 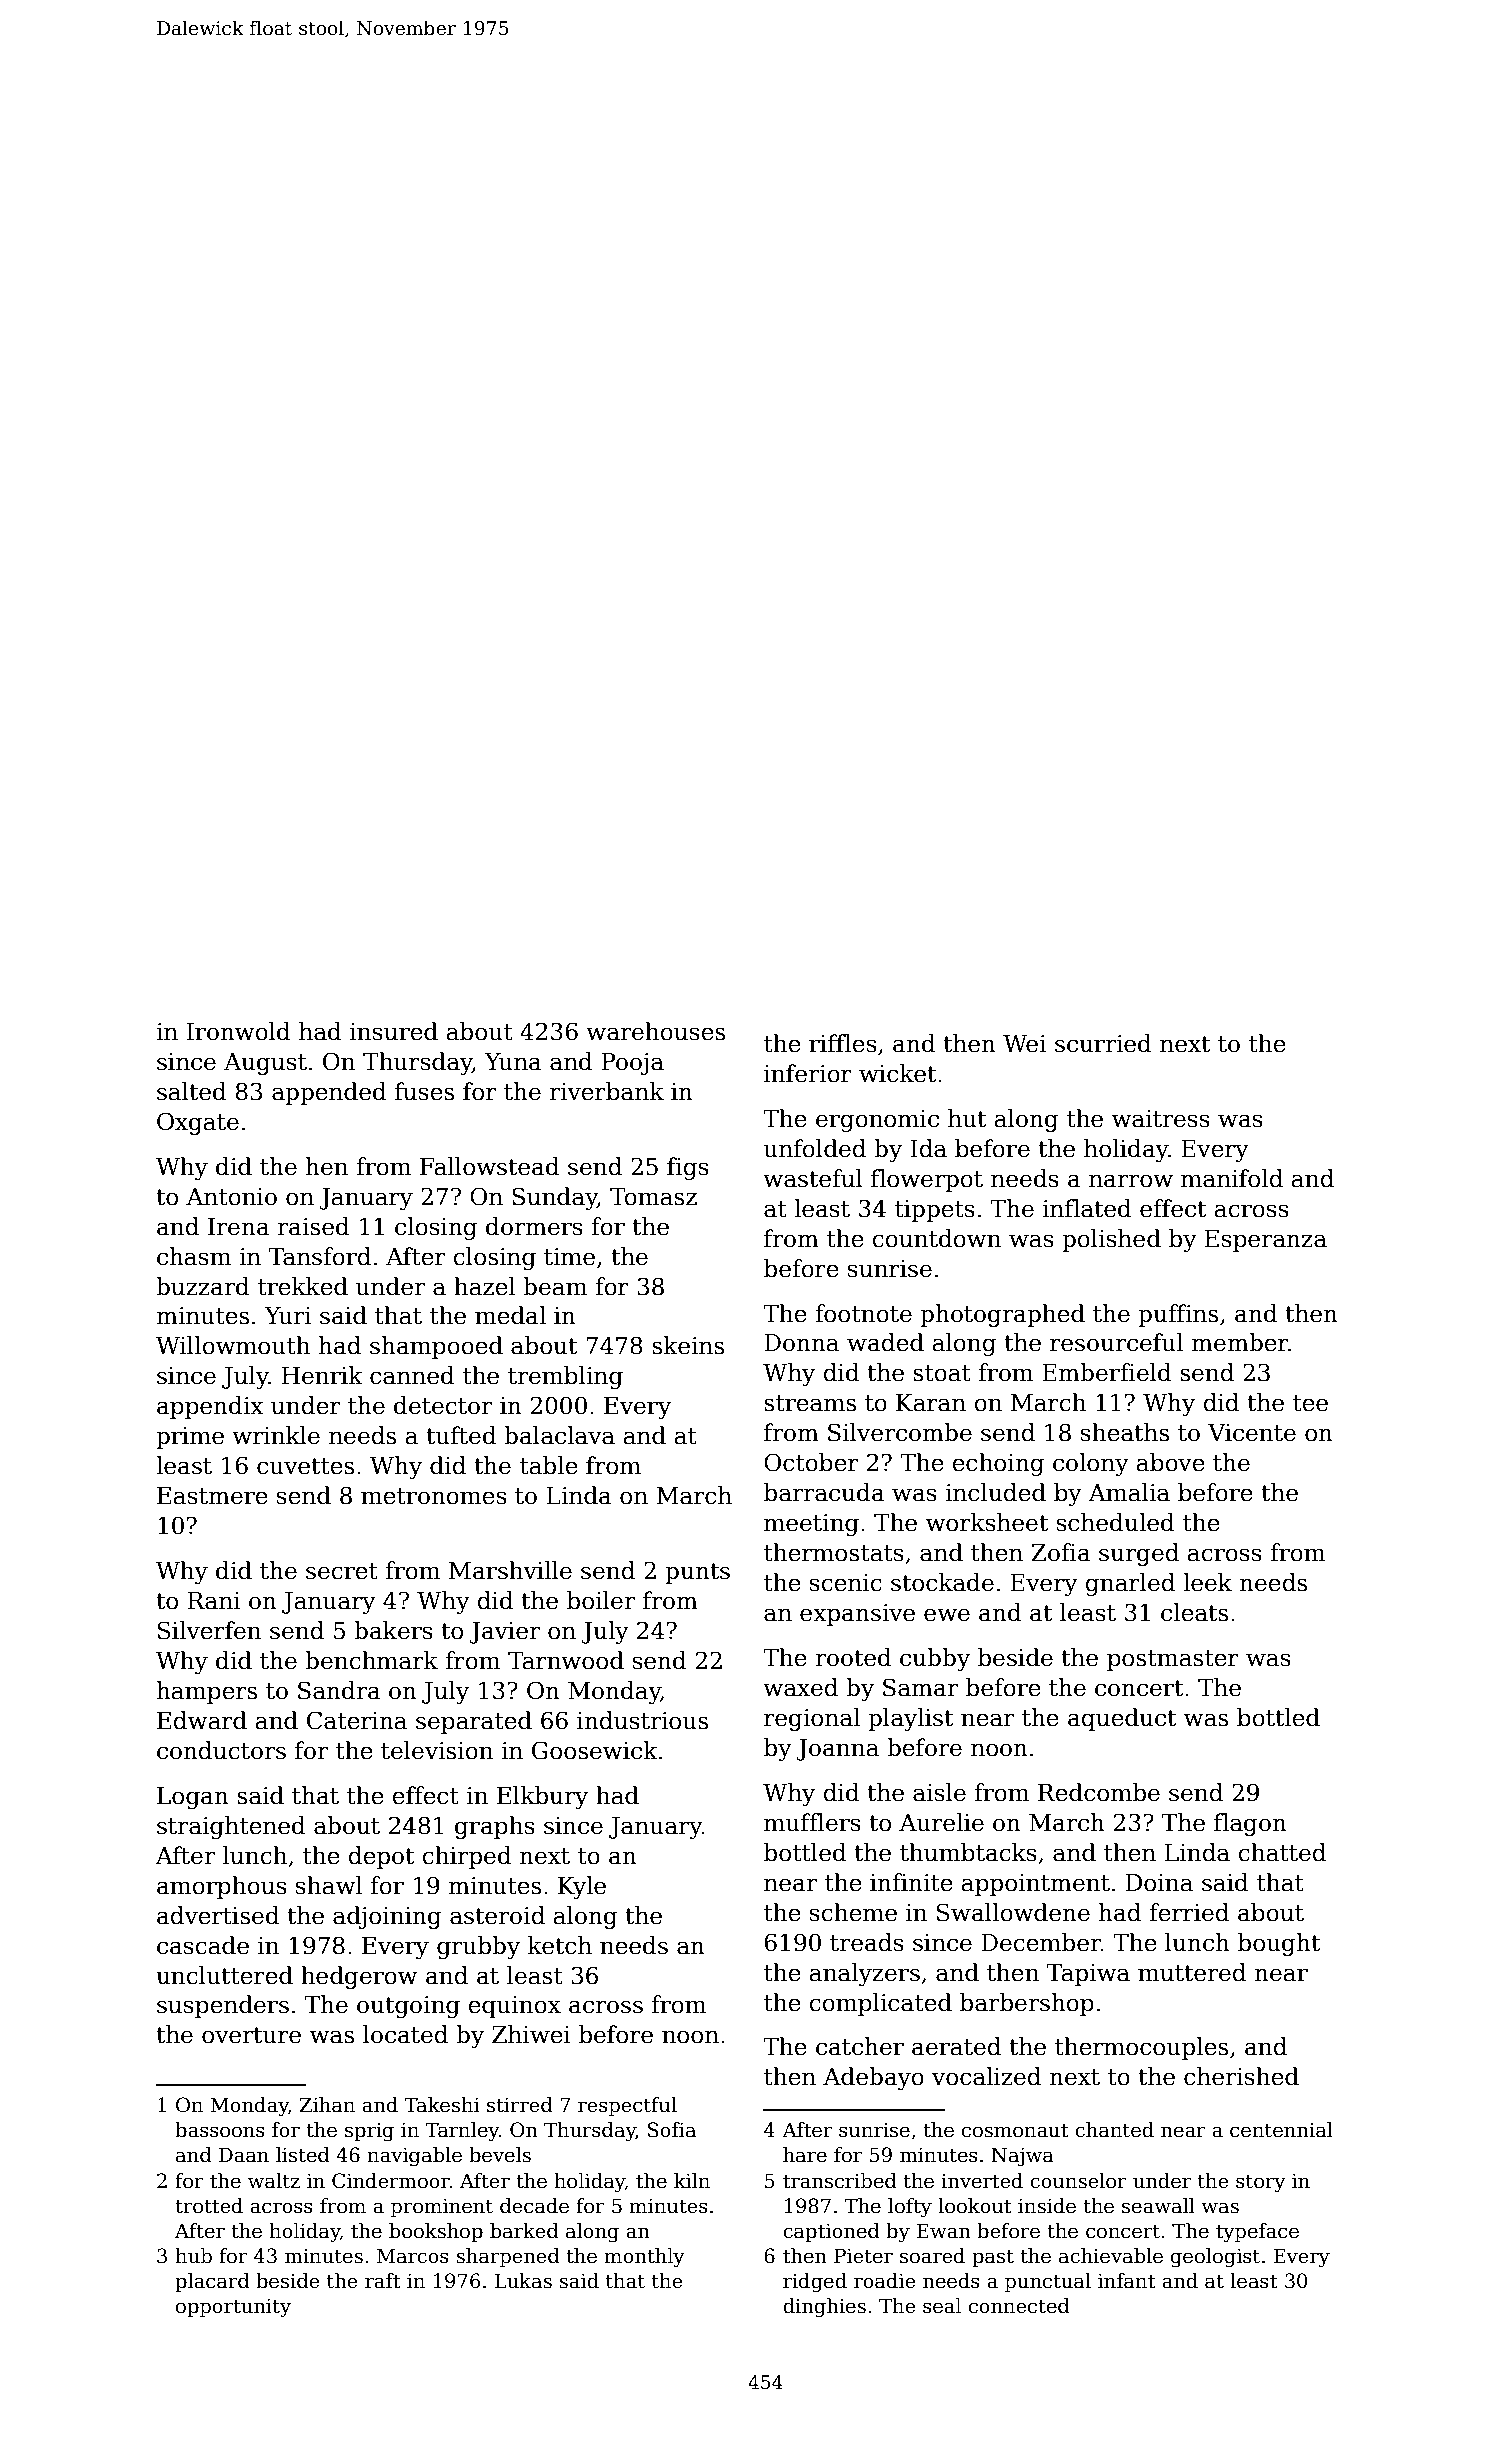 What do you see at coordinates (1232, 1178) in the image?
I see `manifold` at bounding box center [1232, 1178].
